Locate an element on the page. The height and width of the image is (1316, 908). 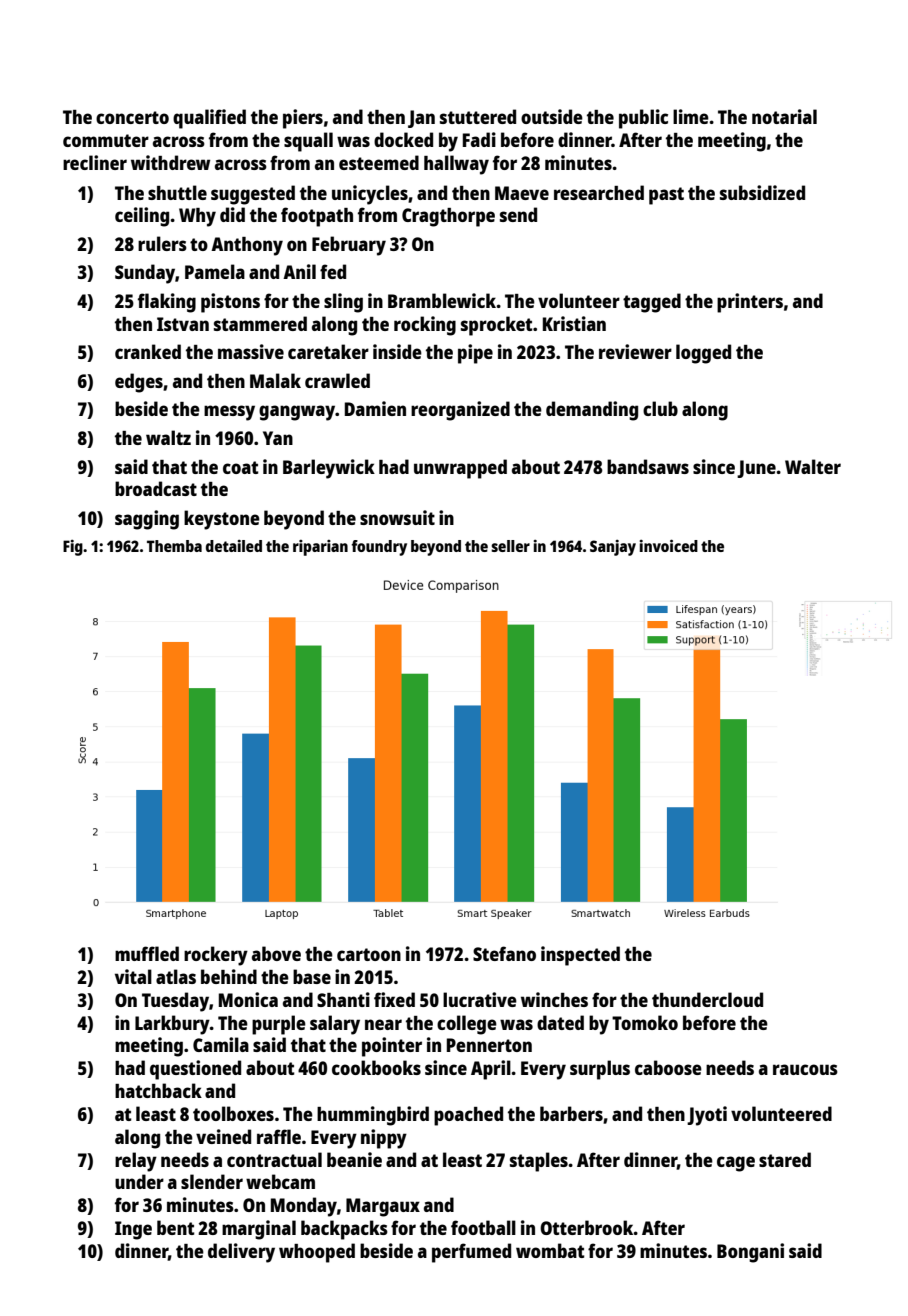
Sanjay is located at coordinates (613, 548).
